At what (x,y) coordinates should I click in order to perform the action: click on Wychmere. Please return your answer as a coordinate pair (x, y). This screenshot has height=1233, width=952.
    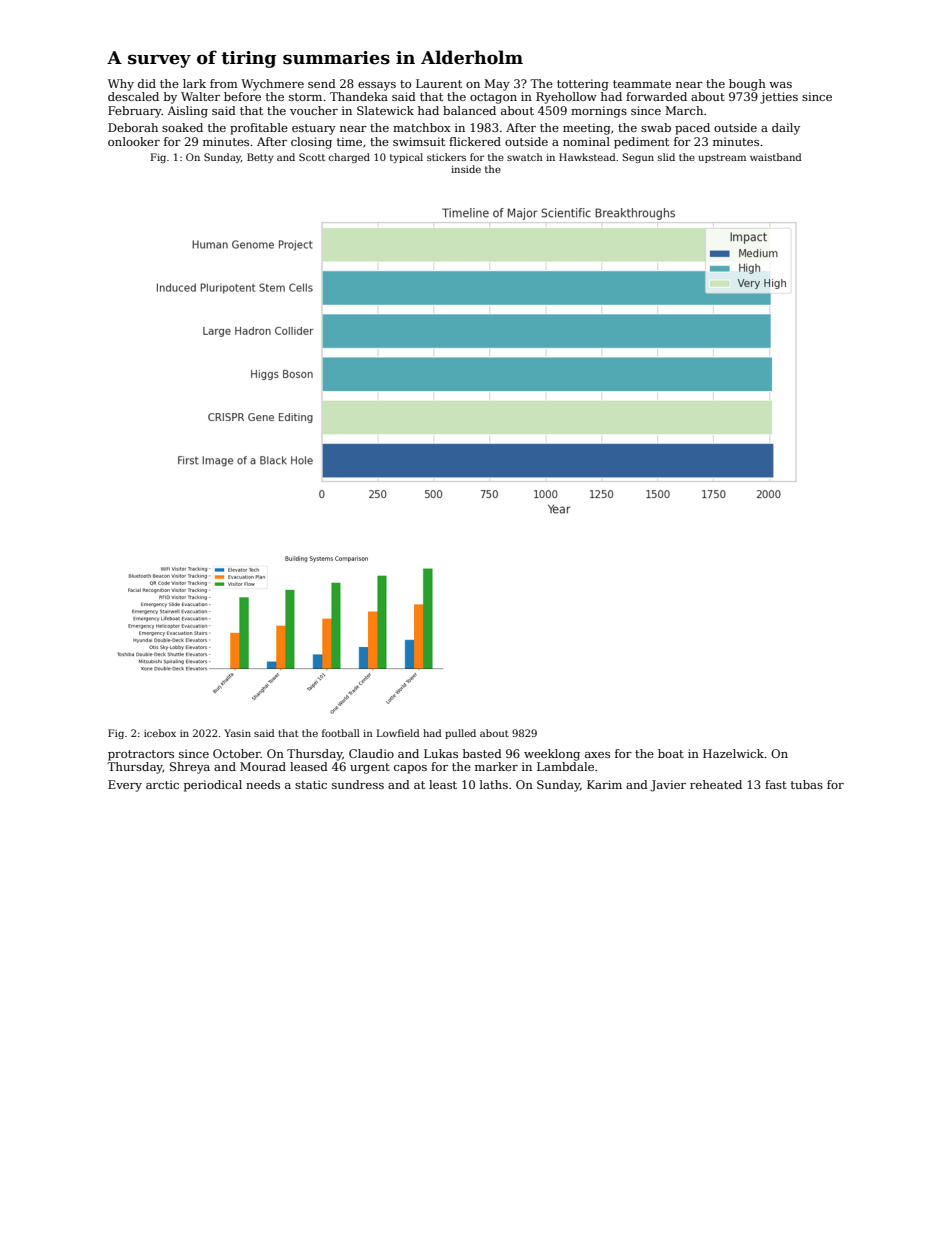
    Looking at the image, I should click on (272, 85).
